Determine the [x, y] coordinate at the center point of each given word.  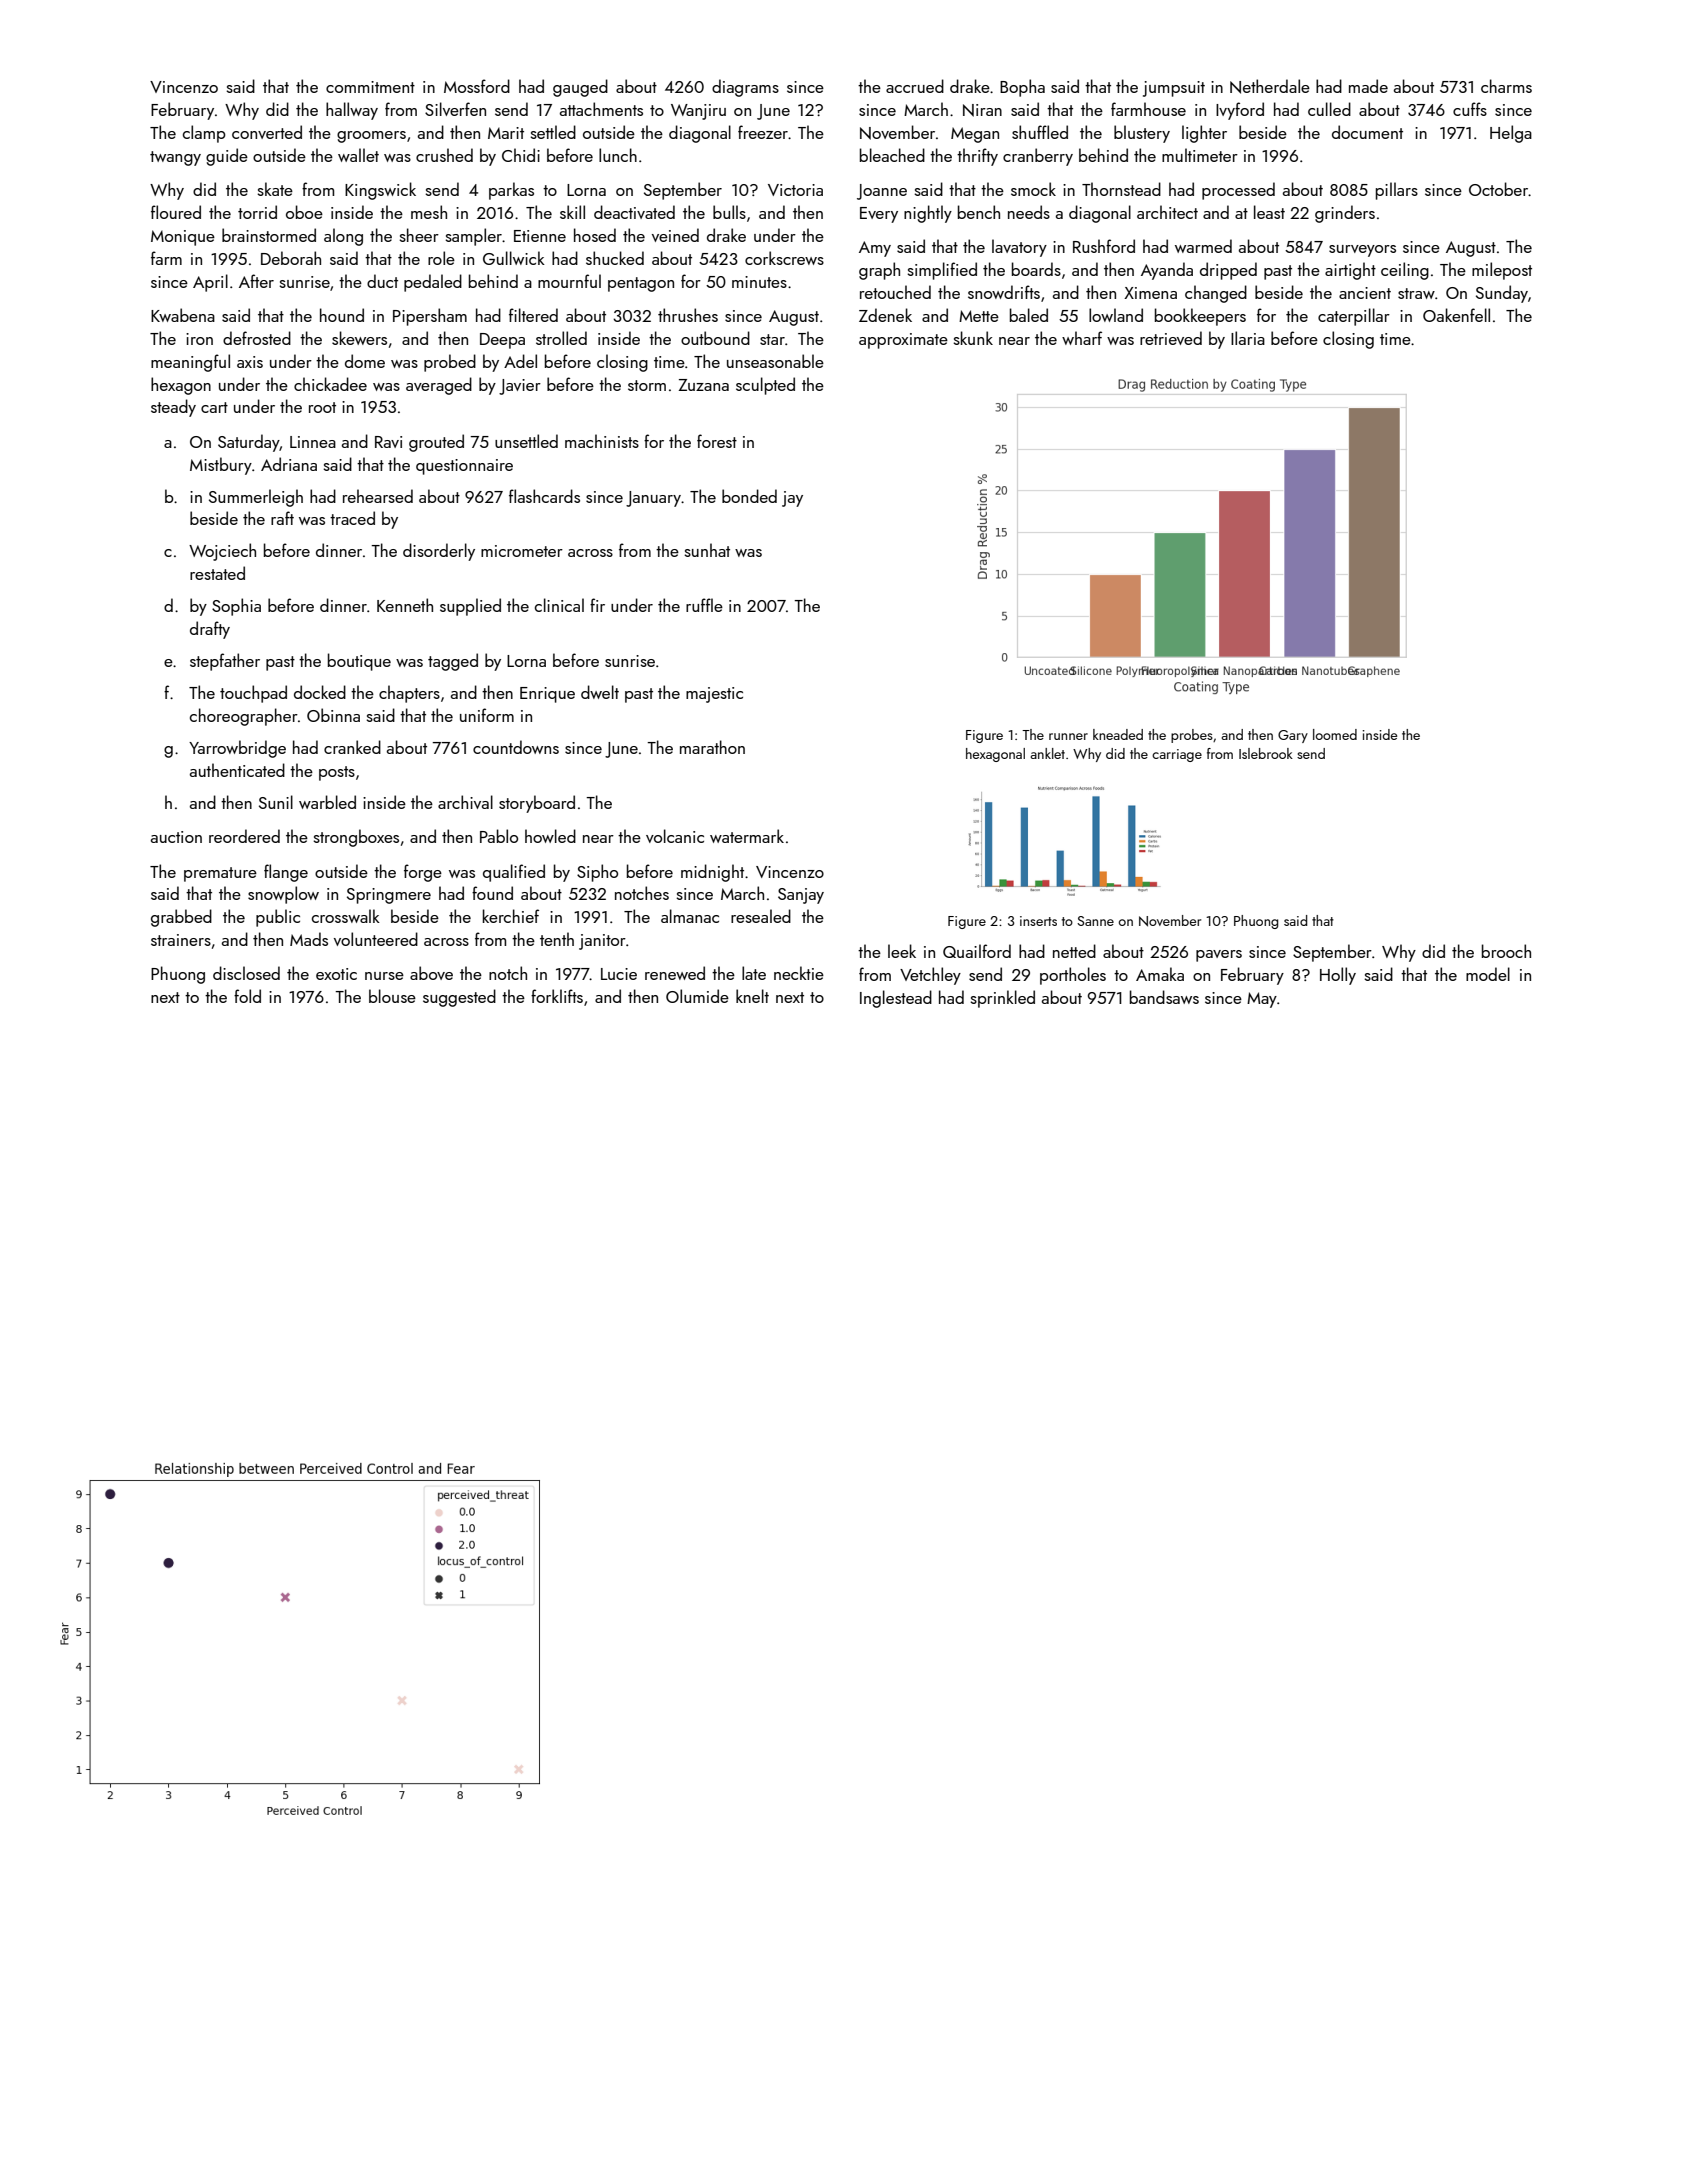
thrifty [977, 157]
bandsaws [1164, 997]
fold [247, 996]
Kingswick [380, 191]
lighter [1204, 134]
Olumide [697, 996]
